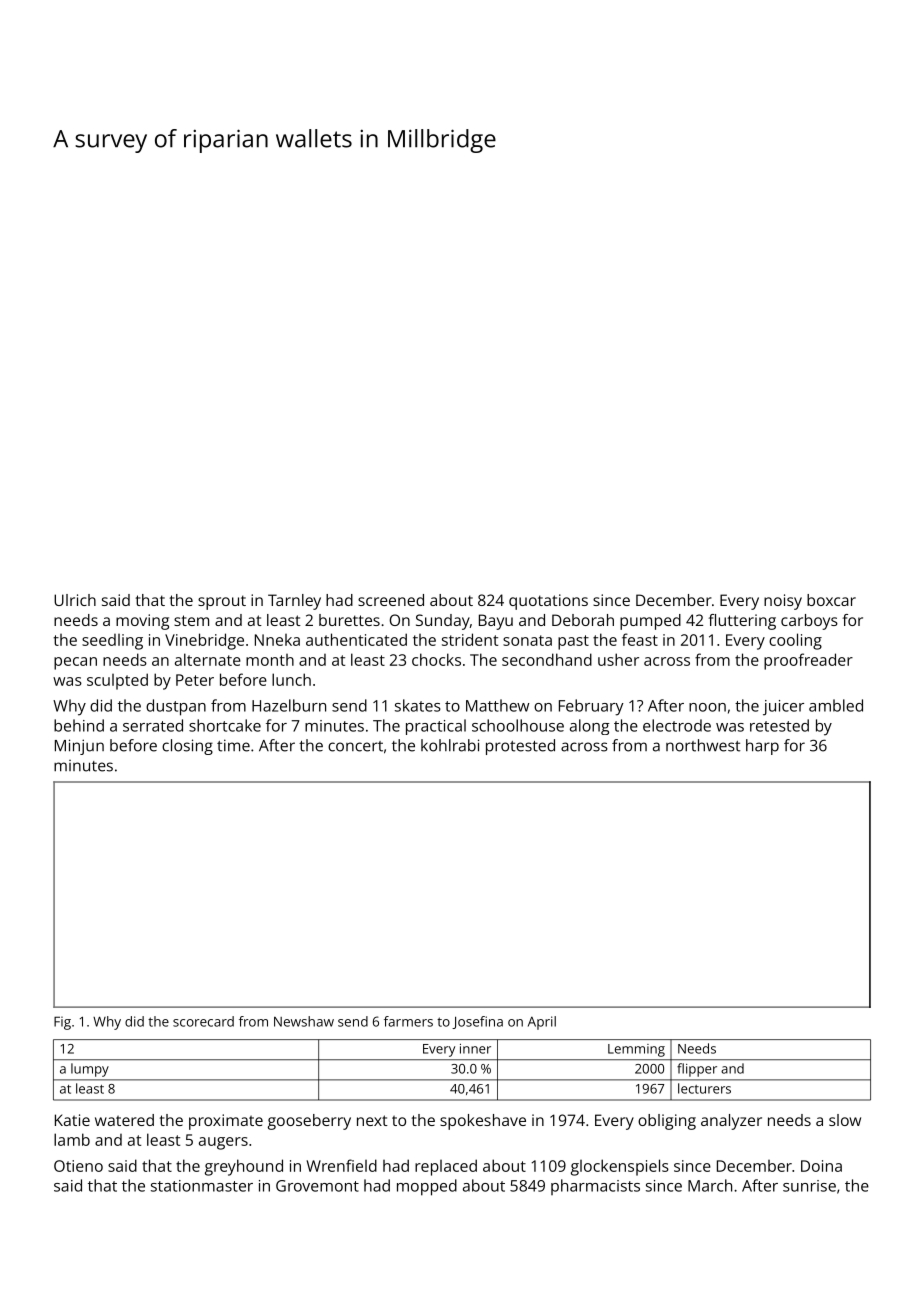 Image resolution: width=924 pixels, height=1308 pixels. I want to click on electrode, so click(677, 725).
